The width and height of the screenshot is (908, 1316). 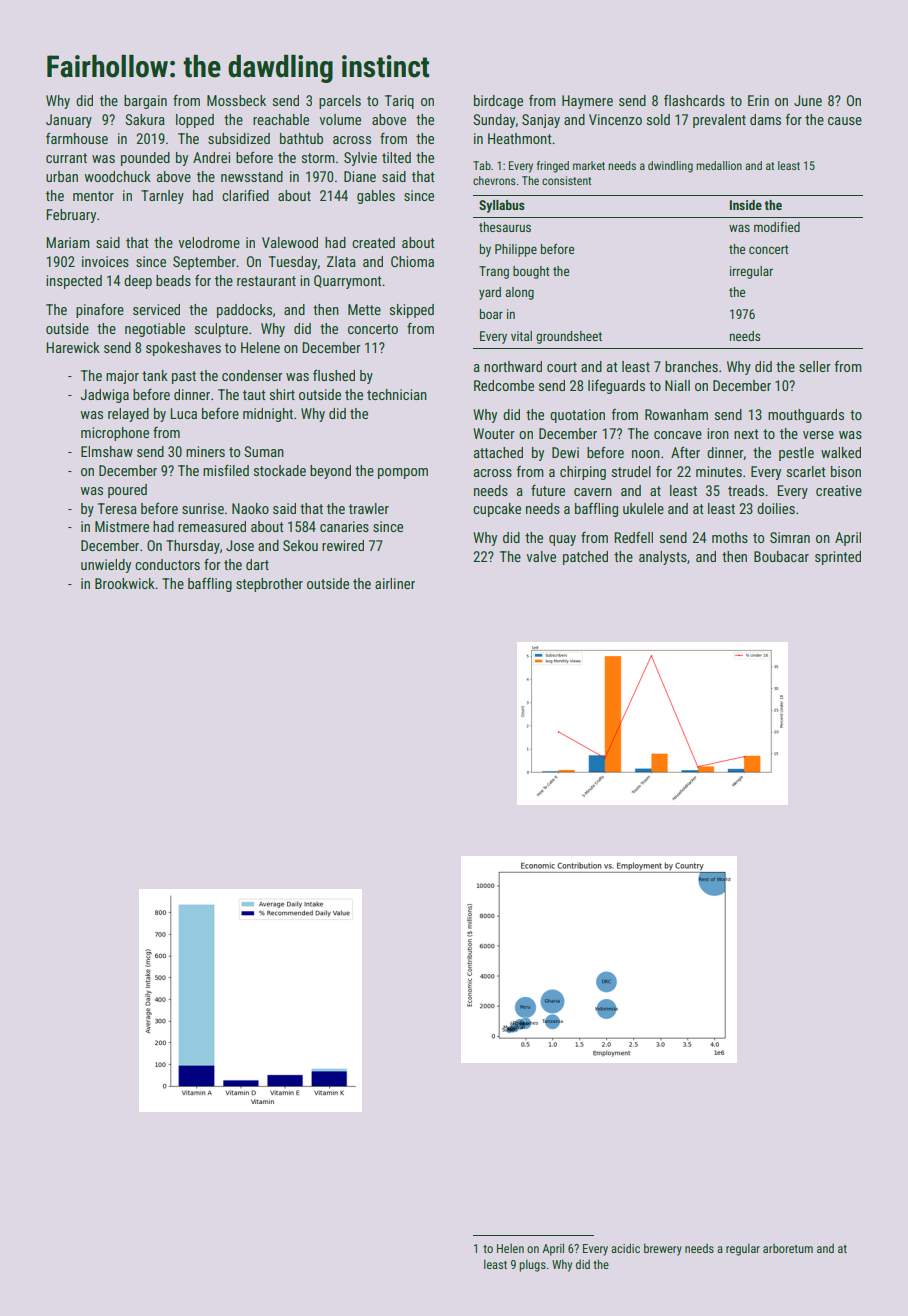 What do you see at coordinates (107, 451) in the screenshot?
I see `Elmshaw` at bounding box center [107, 451].
